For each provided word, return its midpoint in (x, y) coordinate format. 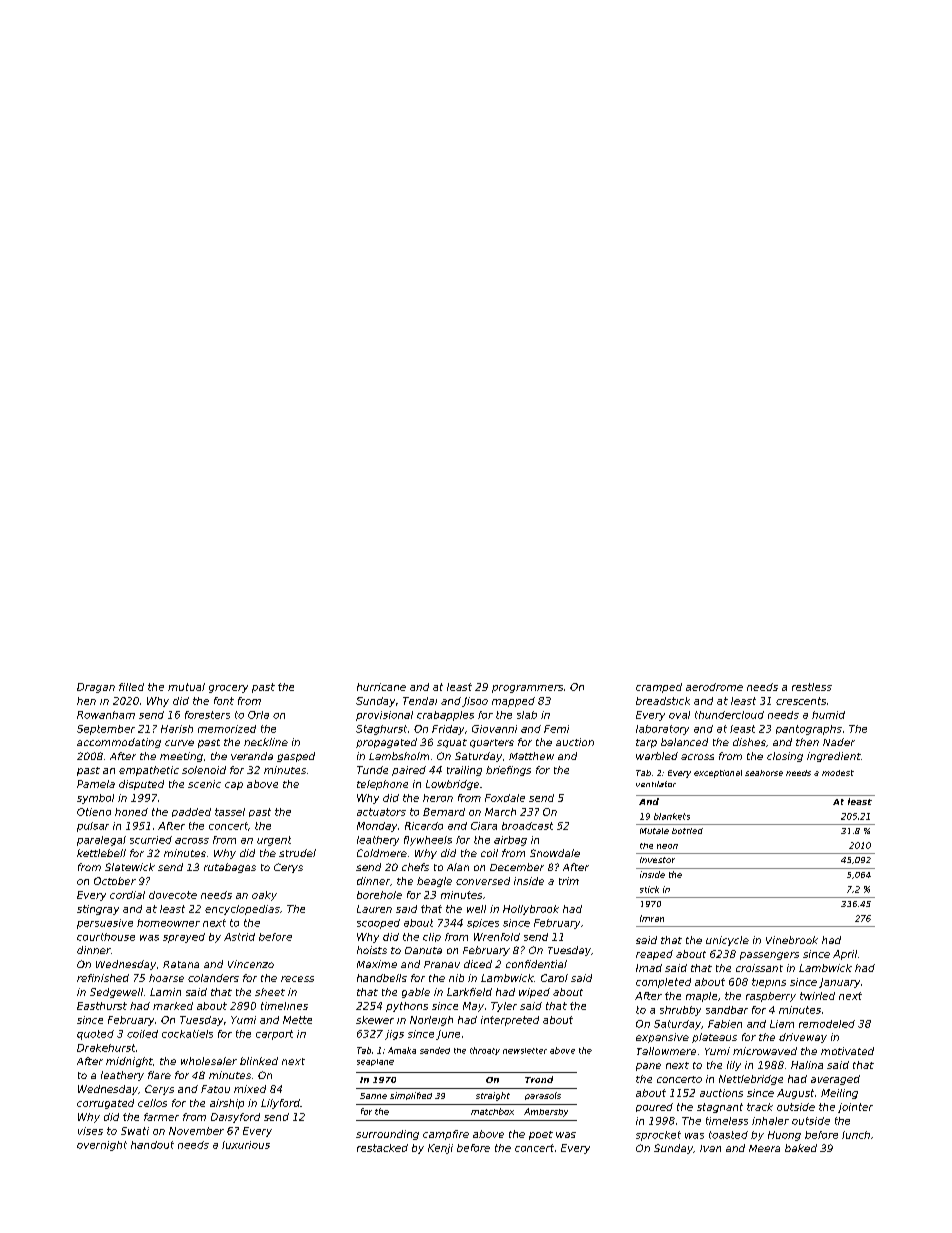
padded (191, 812)
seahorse (764, 773)
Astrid (239, 937)
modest (838, 773)
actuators (381, 812)
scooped (378, 924)
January (839, 983)
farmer (161, 1117)
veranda (252, 756)
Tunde (372, 770)
